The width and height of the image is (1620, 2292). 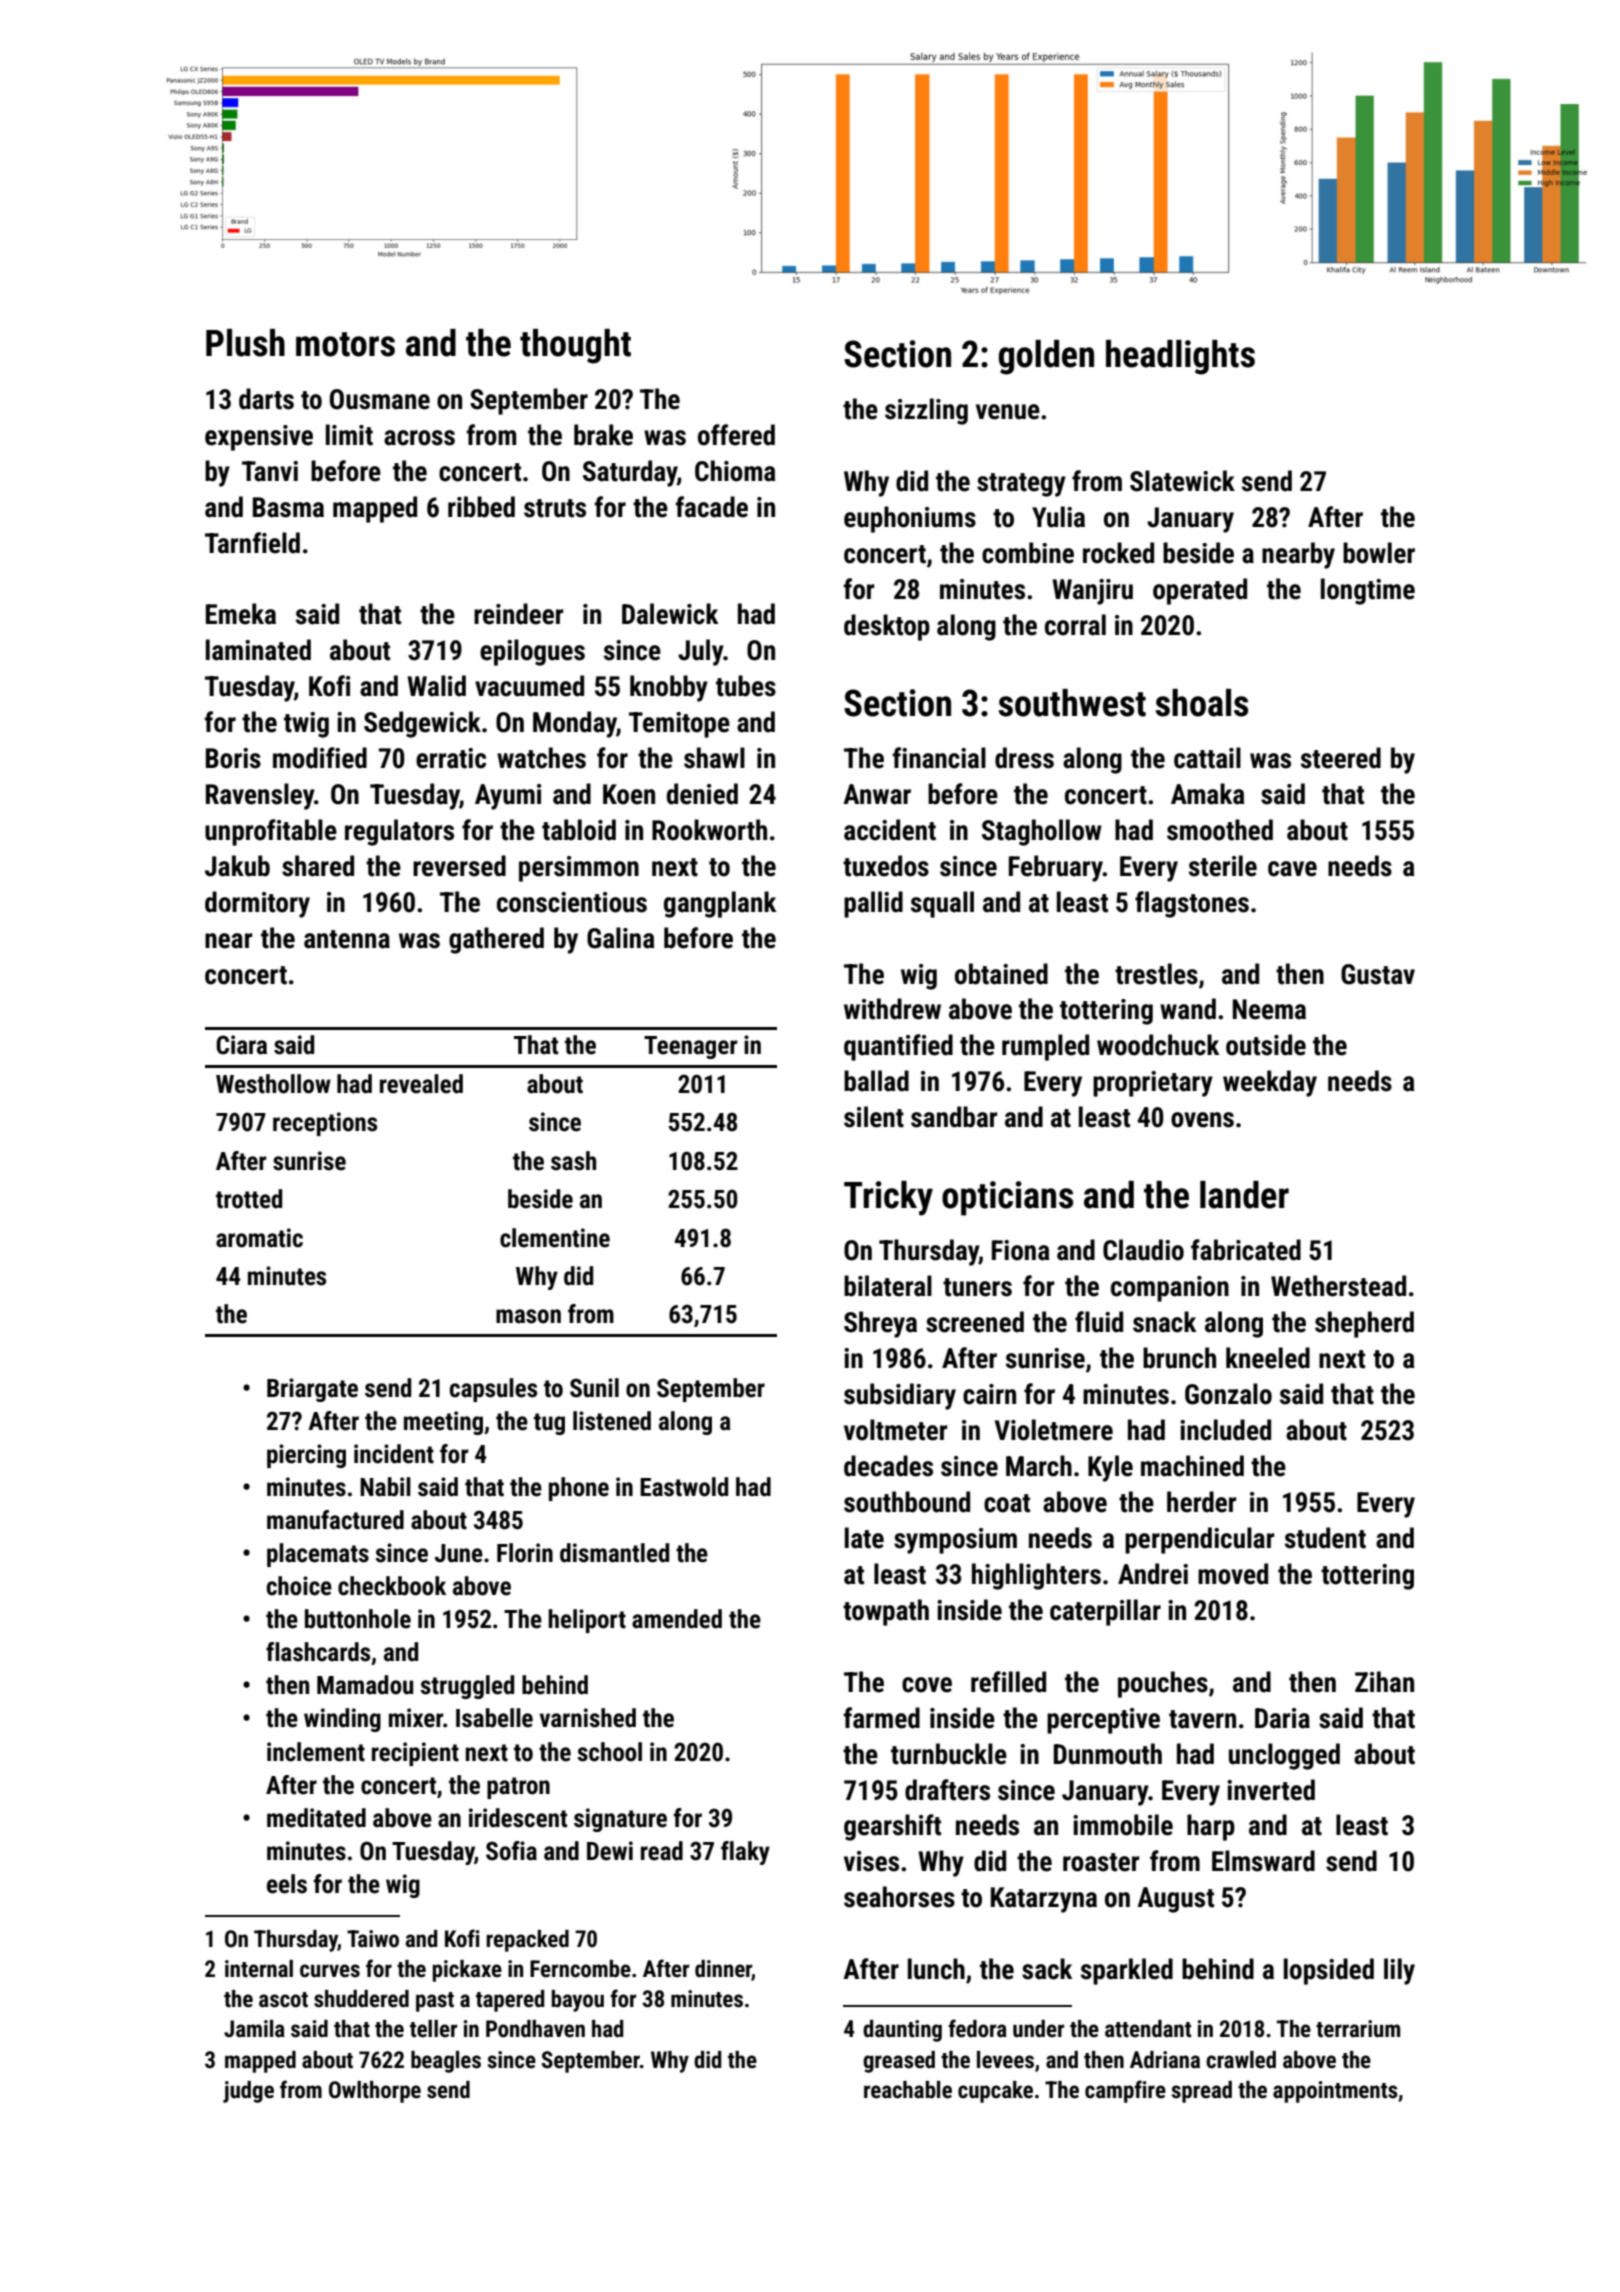 I want to click on headlights, so click(x=1180, y=357).
